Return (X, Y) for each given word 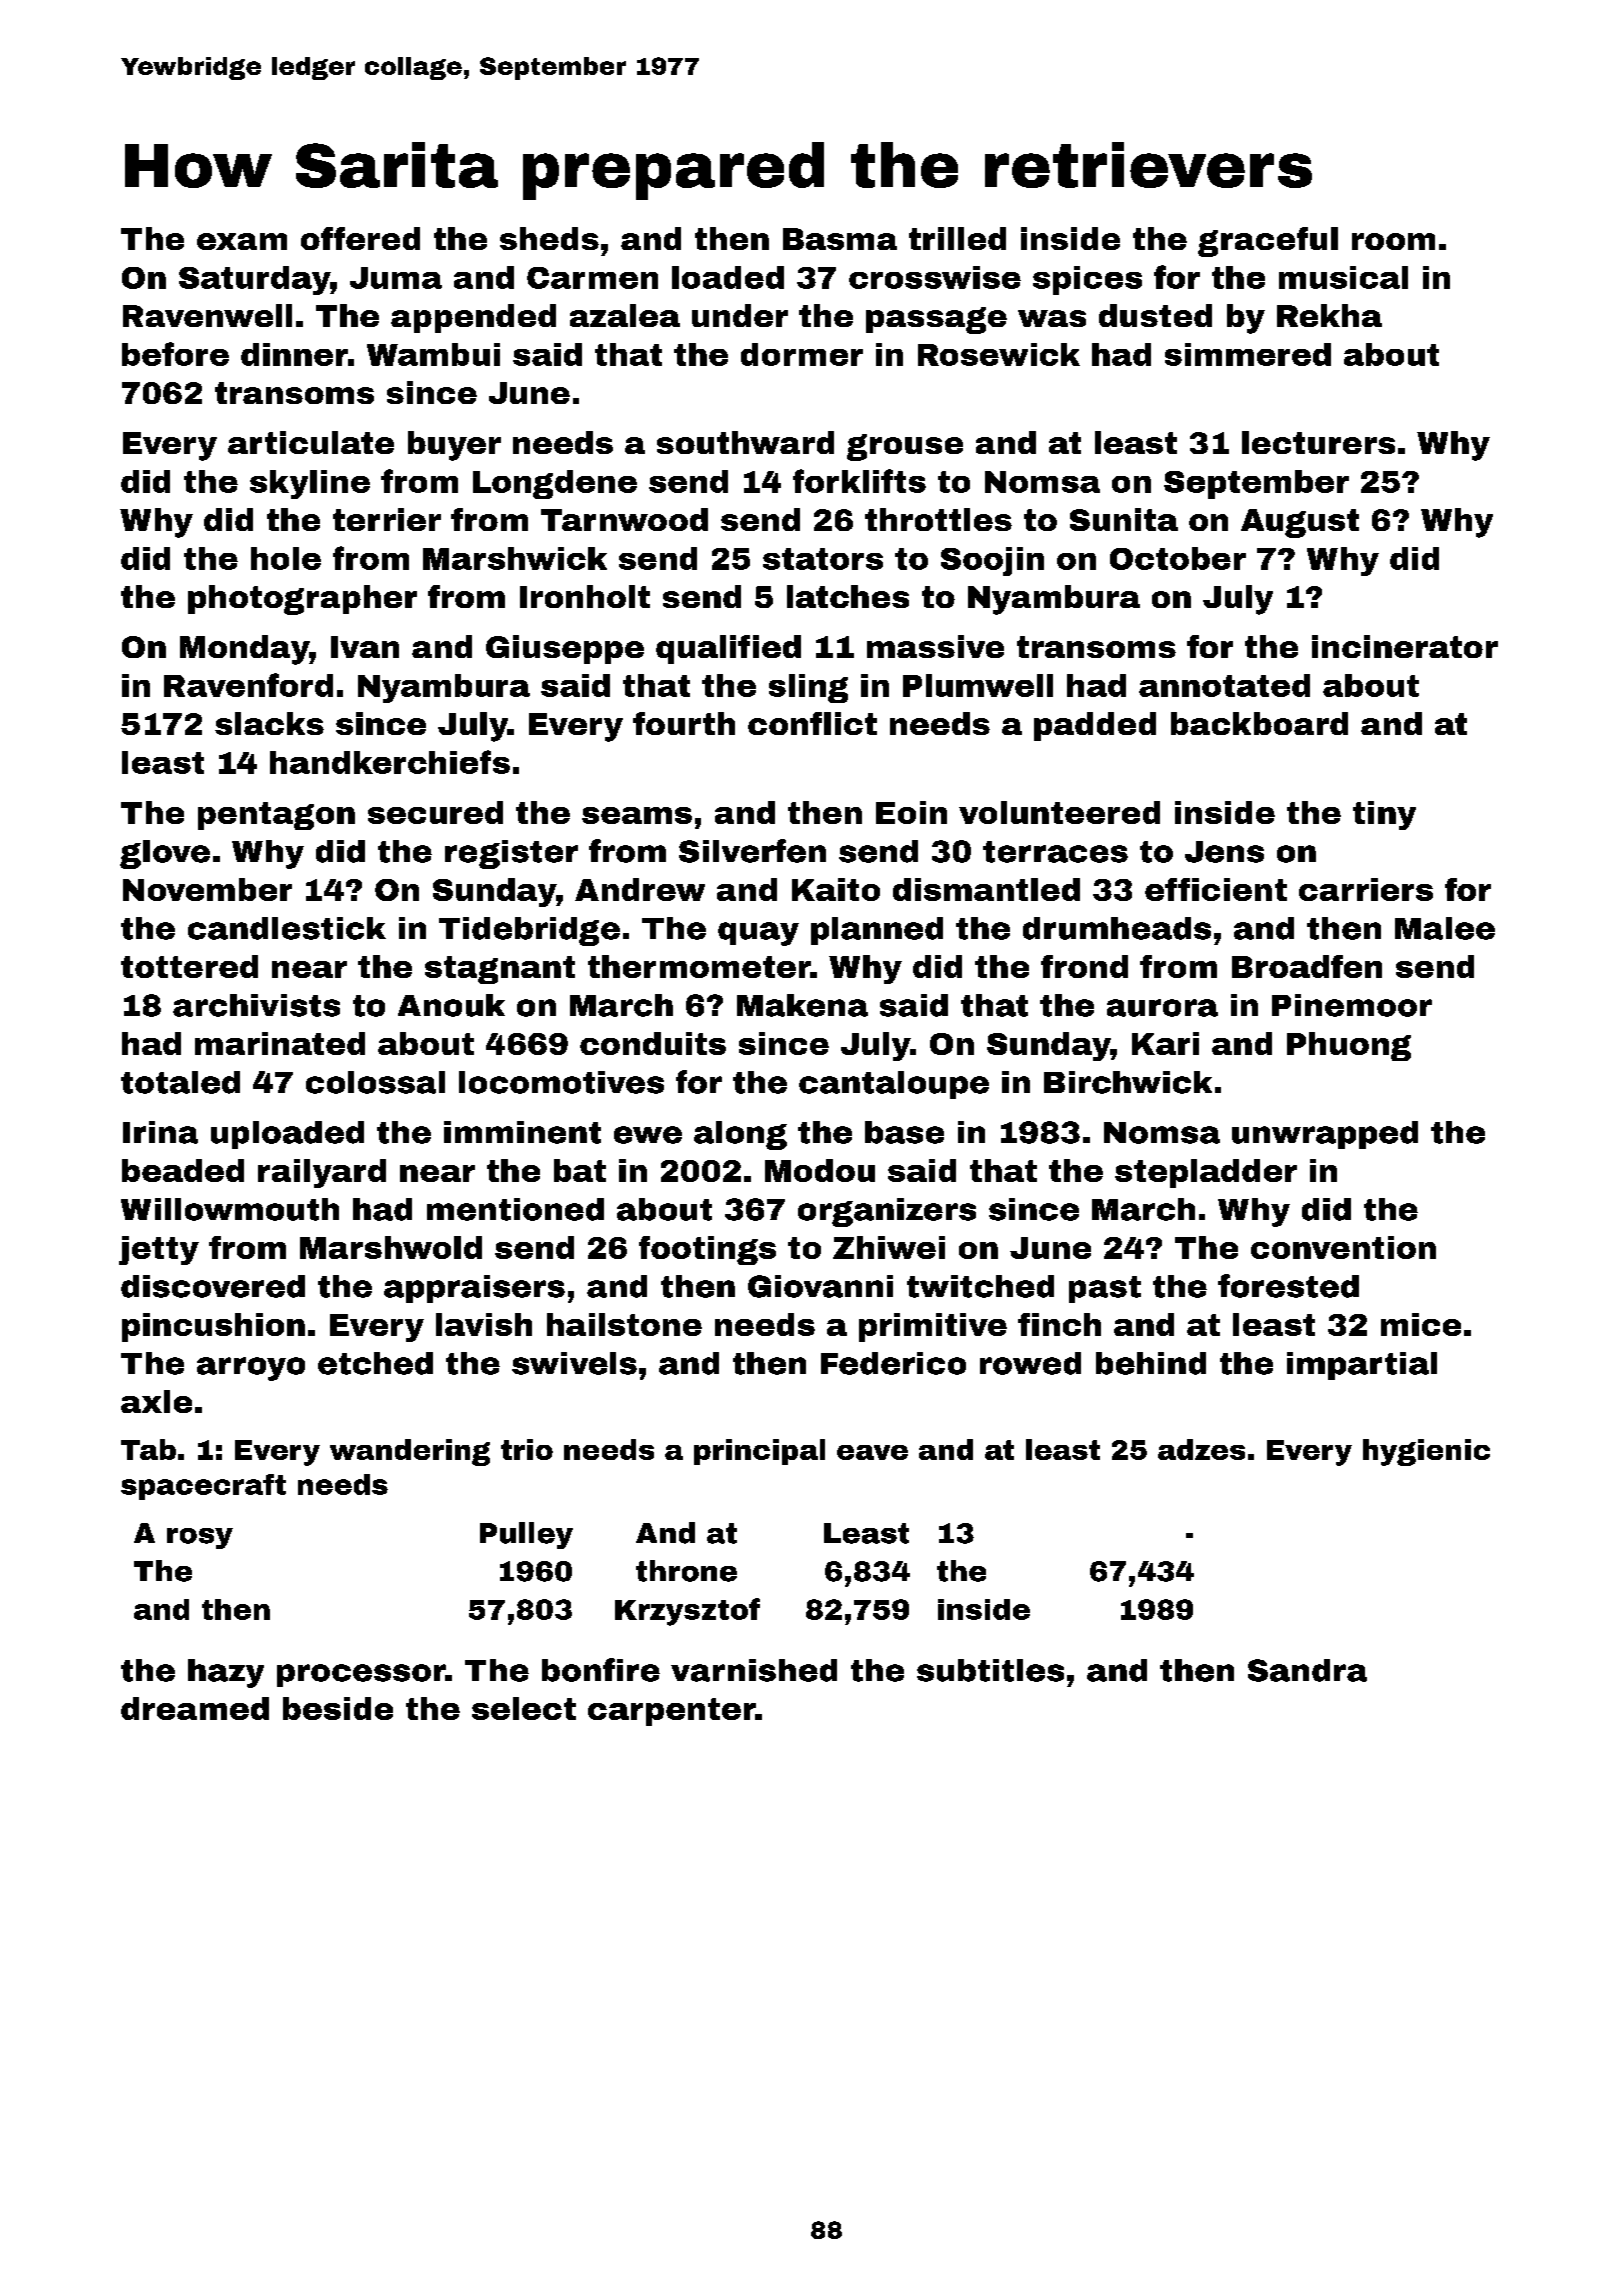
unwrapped (1325, 1135)
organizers (887, 1212)
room (1393, 241)
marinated (280, 1043)
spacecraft (203, 1487)
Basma (840, 239)
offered (360, 238)
